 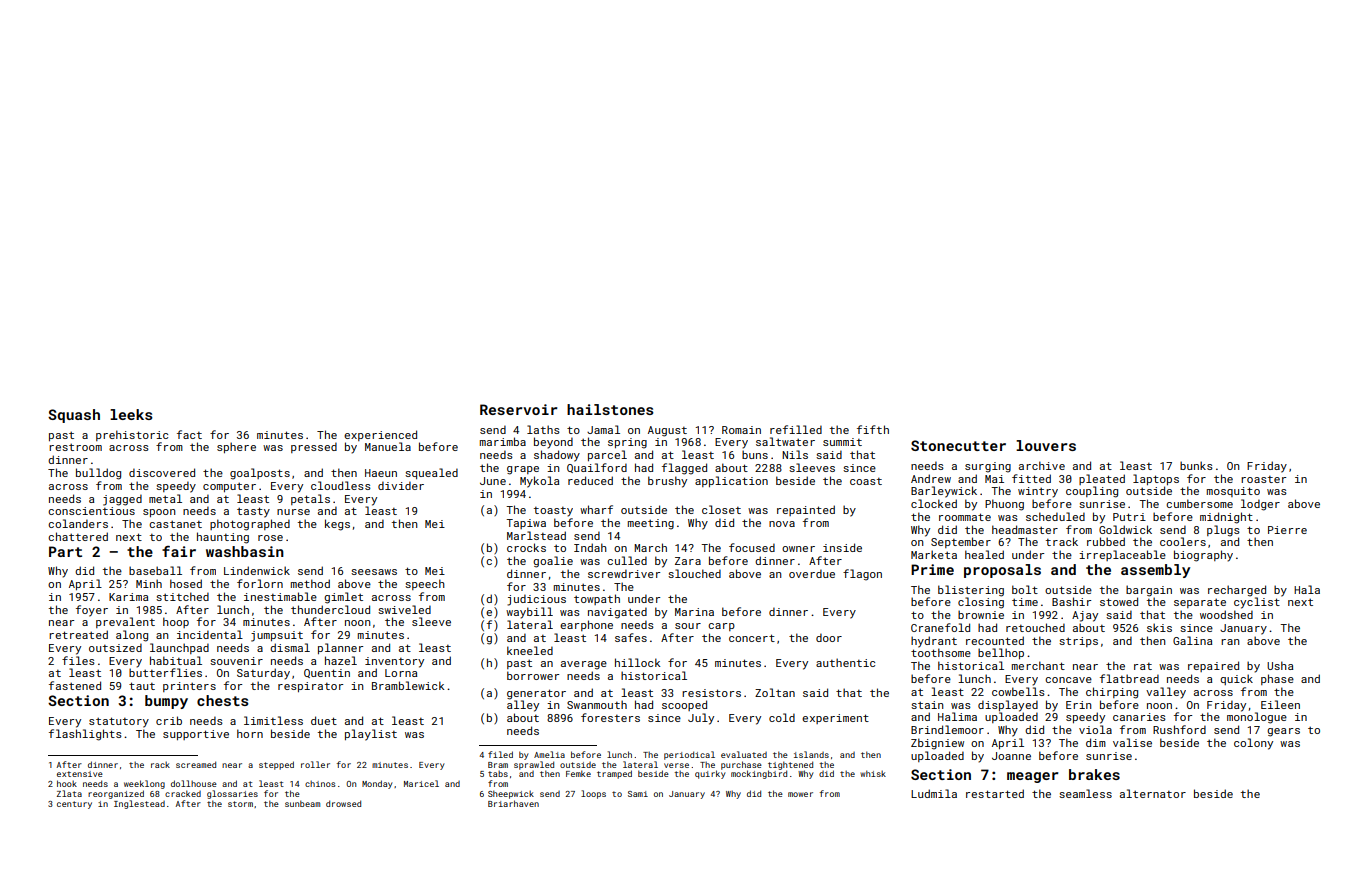 I want to click on incidental, so click(x=210, y=634).
